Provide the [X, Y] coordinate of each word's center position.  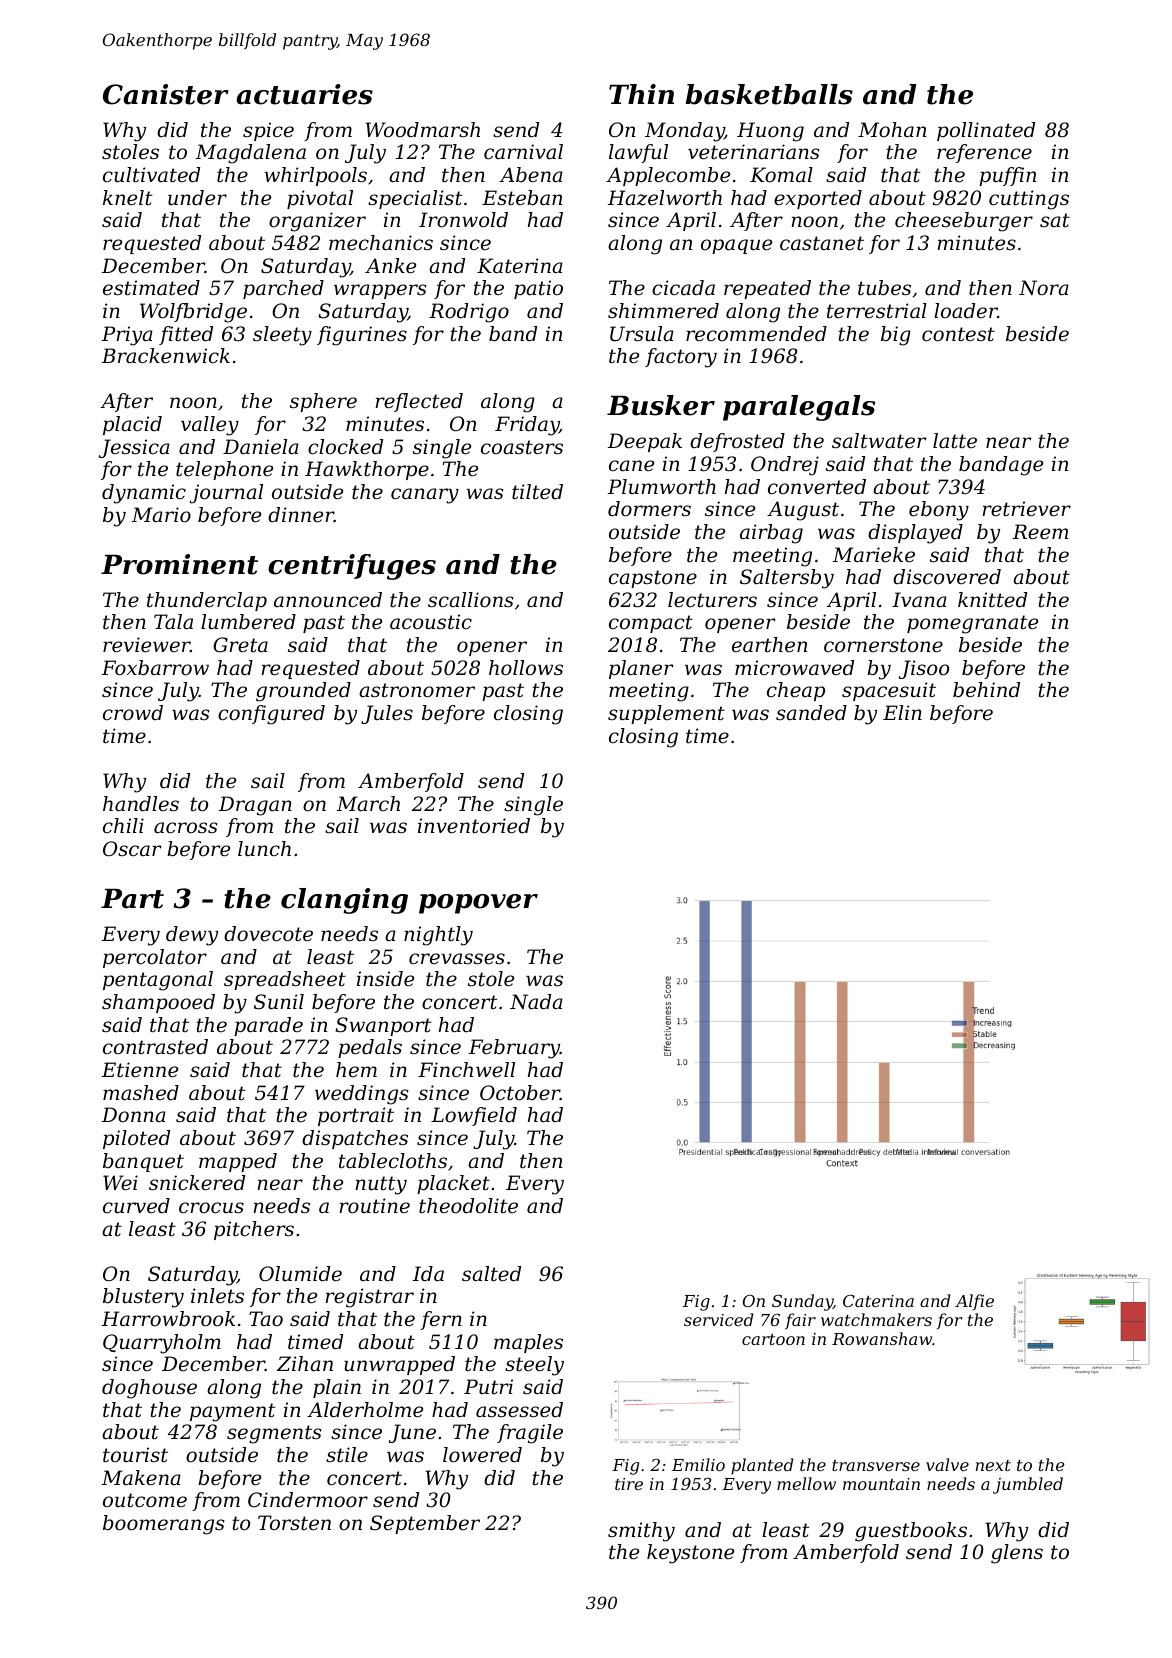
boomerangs [164, 1525]
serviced [718, 1319]
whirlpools [315, 176]
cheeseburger [964, 222]
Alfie [974, 1302]
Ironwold [463, 220]
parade [268, 1026]
